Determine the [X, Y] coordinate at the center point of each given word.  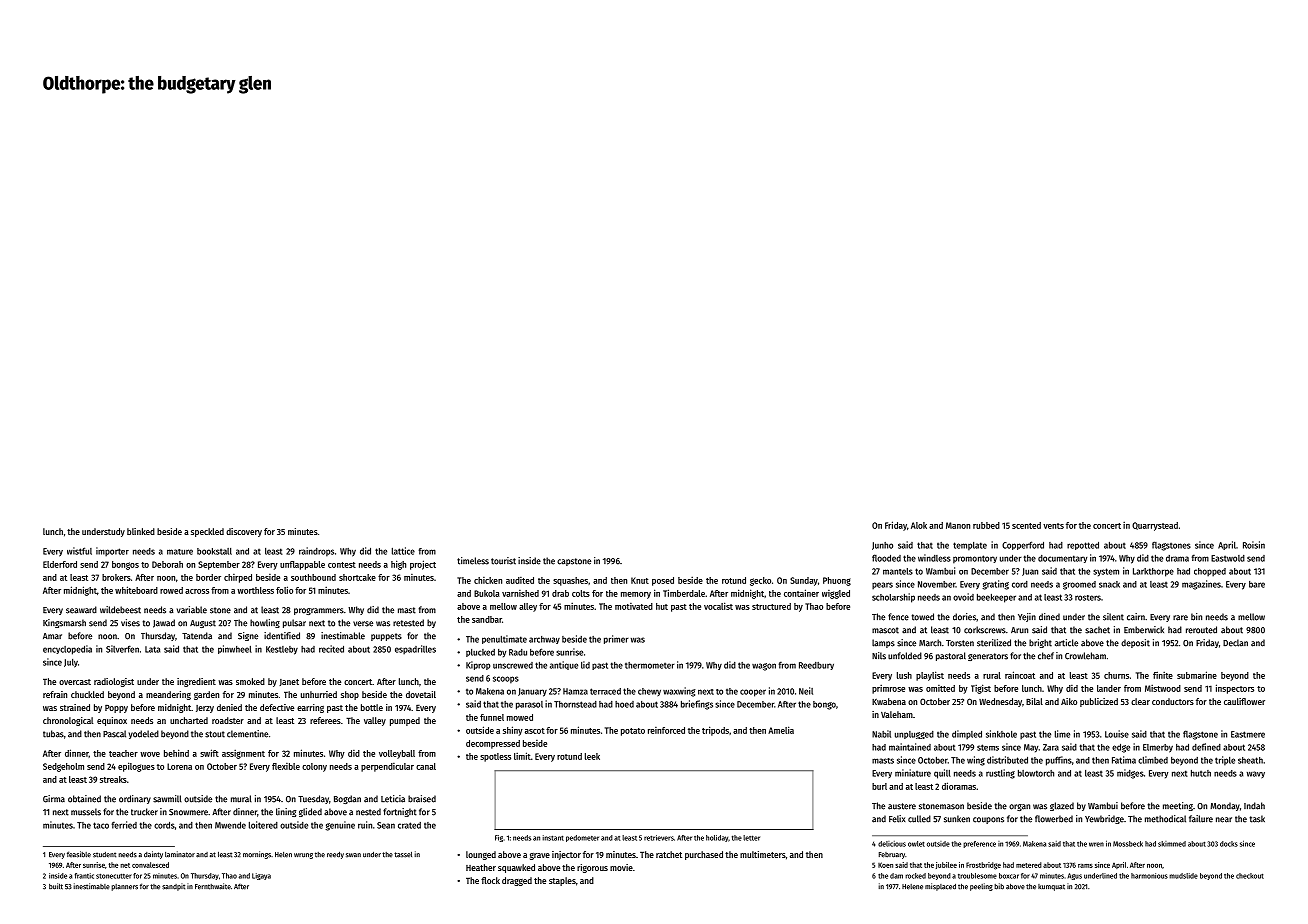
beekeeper [996, 598]
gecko [760, 581]
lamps [883, 643]
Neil [806, 691]
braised [422, 799]
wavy [1256, 774]
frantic [84, 876]
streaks [113, 779]
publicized [1099, 702]
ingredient [196, 682]
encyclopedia [67, 650]
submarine [1197, 675]
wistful [79, 551]
